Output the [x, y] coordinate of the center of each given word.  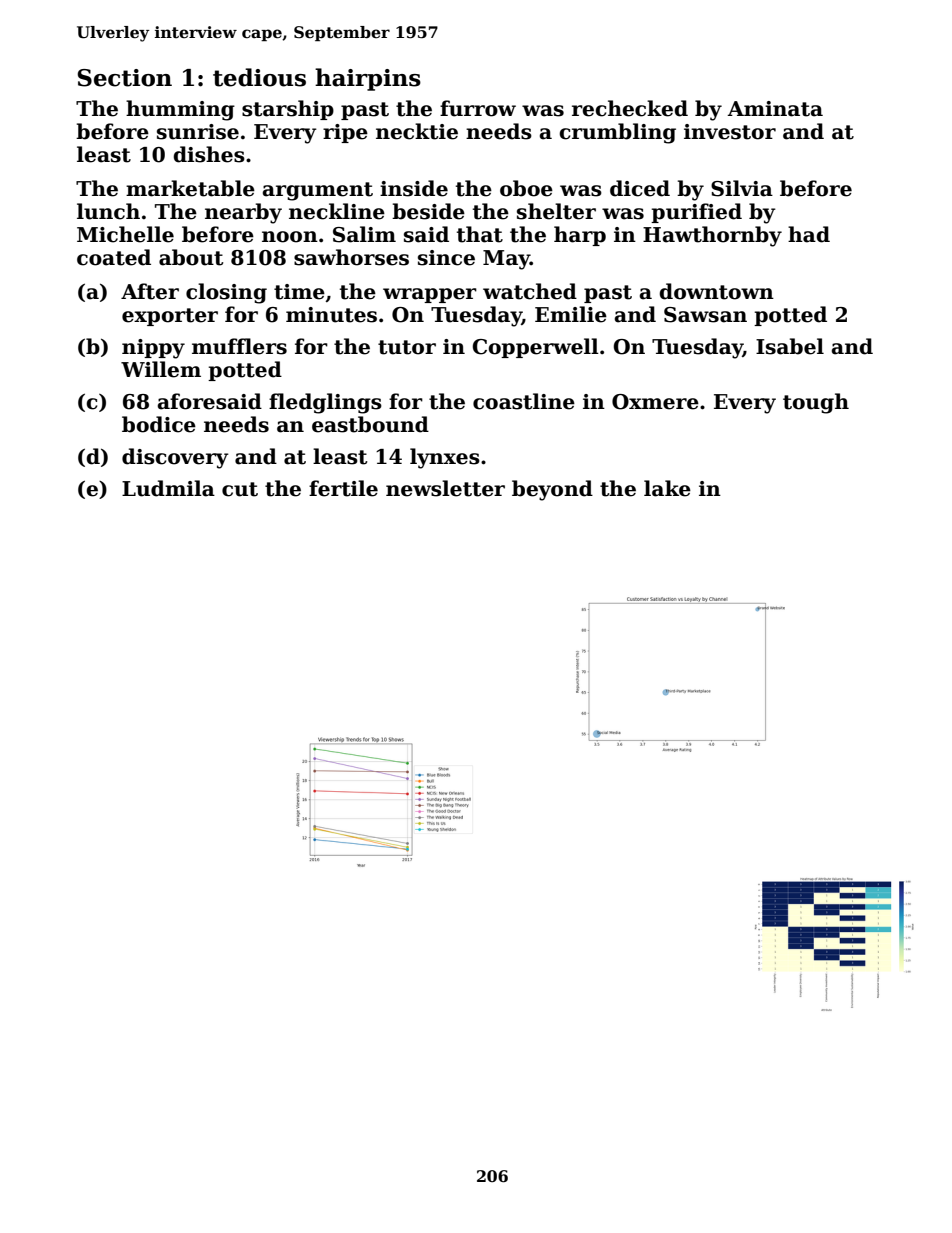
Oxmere [655, 402]
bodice [159, 424]
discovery [175, 458]
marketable [190, 188]
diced [640, 188]
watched [530, 291]
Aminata [775, 109]
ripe [345, 133]
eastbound [370, 424]
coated [114, 257]
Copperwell [536, 348]
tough [816, 403]
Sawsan [705, 315]
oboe [526, 188]
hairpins [368, 79]
